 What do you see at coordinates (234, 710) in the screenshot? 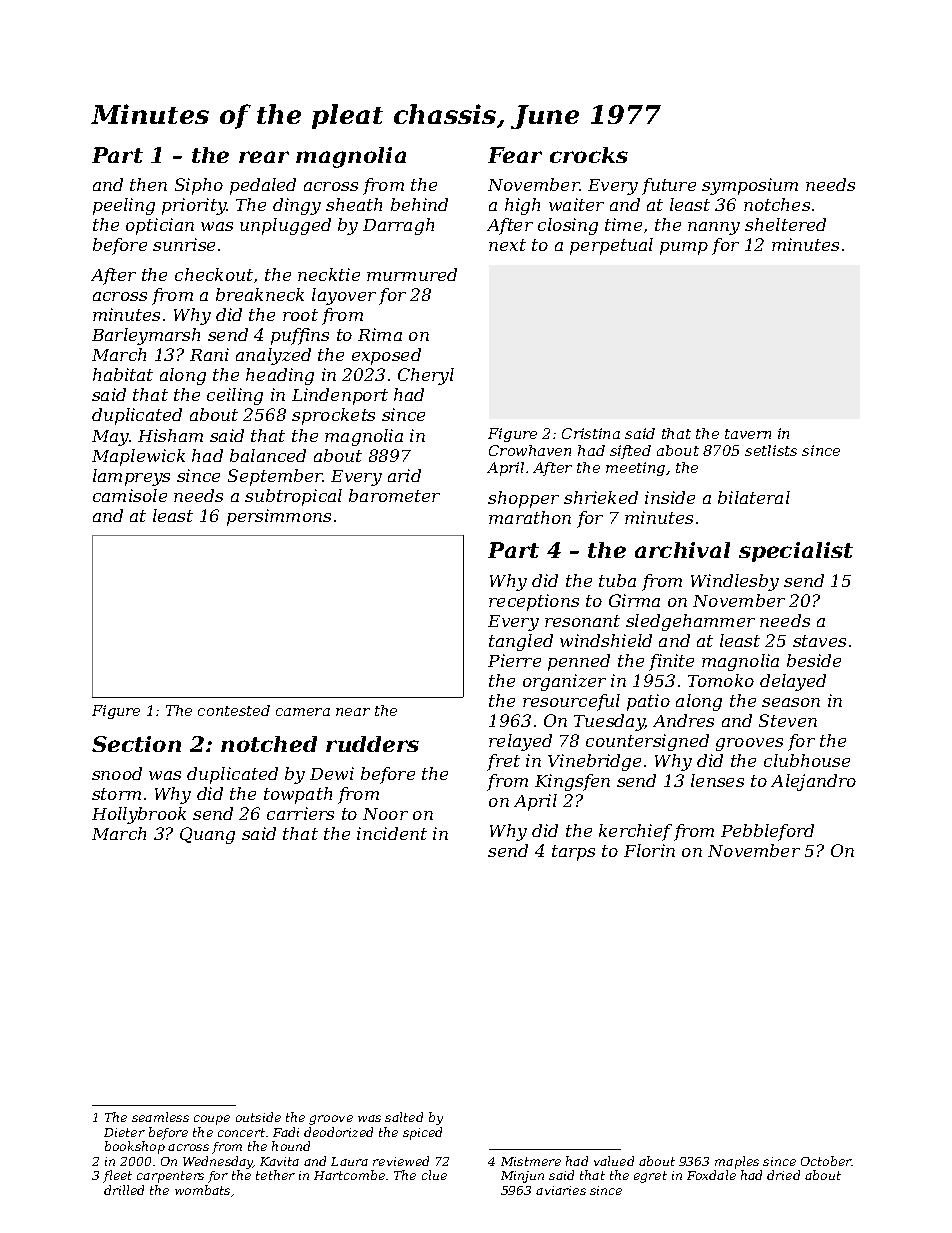
I see `contested` at bounding box center [234, 710].
